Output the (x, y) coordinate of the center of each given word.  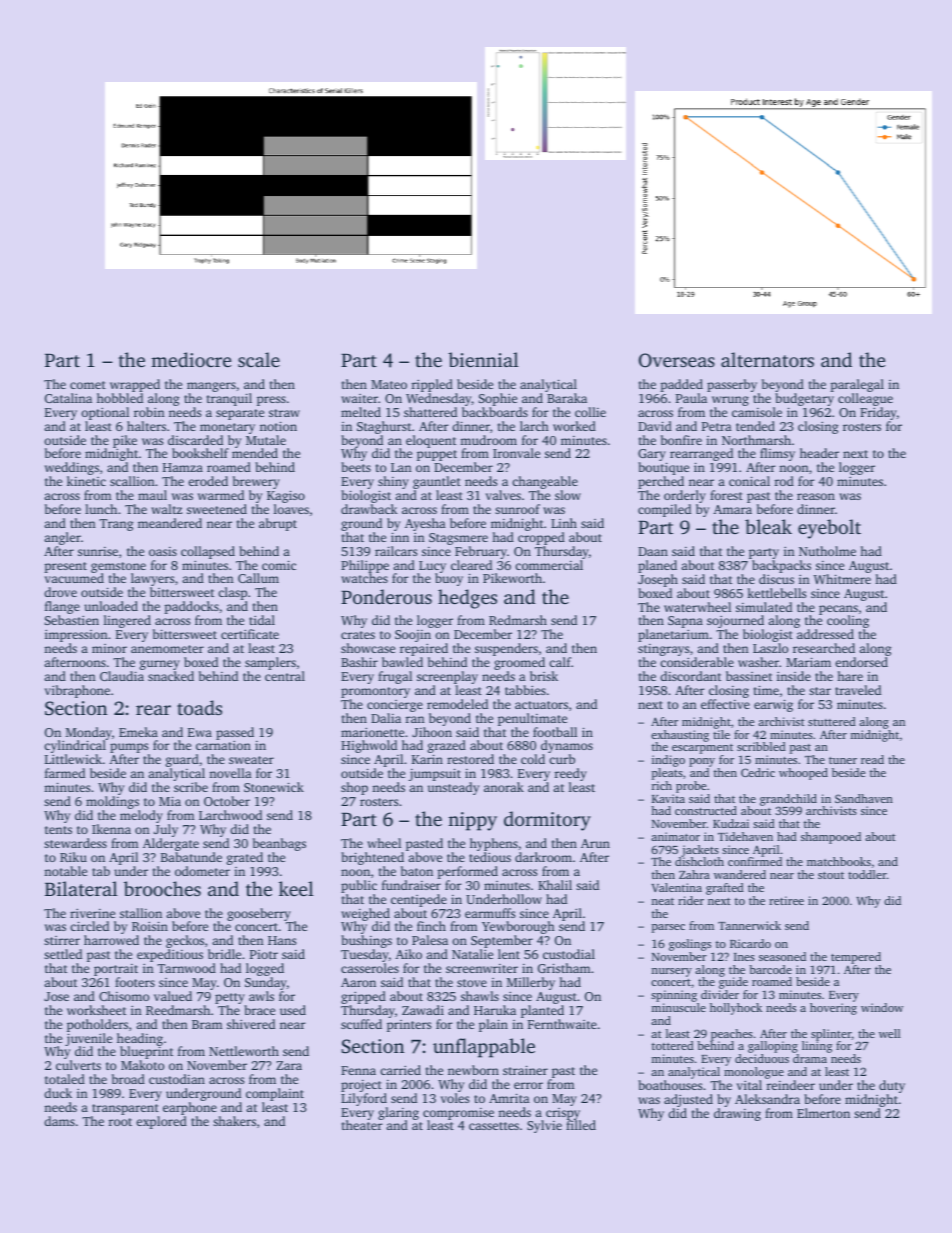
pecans (838, 610)
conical (749, 481)
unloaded (111, 606)
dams (59, 1121)
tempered (856, 958)
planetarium (673, 635)
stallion (141, 913)
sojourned (735, 622)
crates (358, 635)
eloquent (431, 441)
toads (199, 707)
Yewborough (518, 928)
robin (149, 412)
